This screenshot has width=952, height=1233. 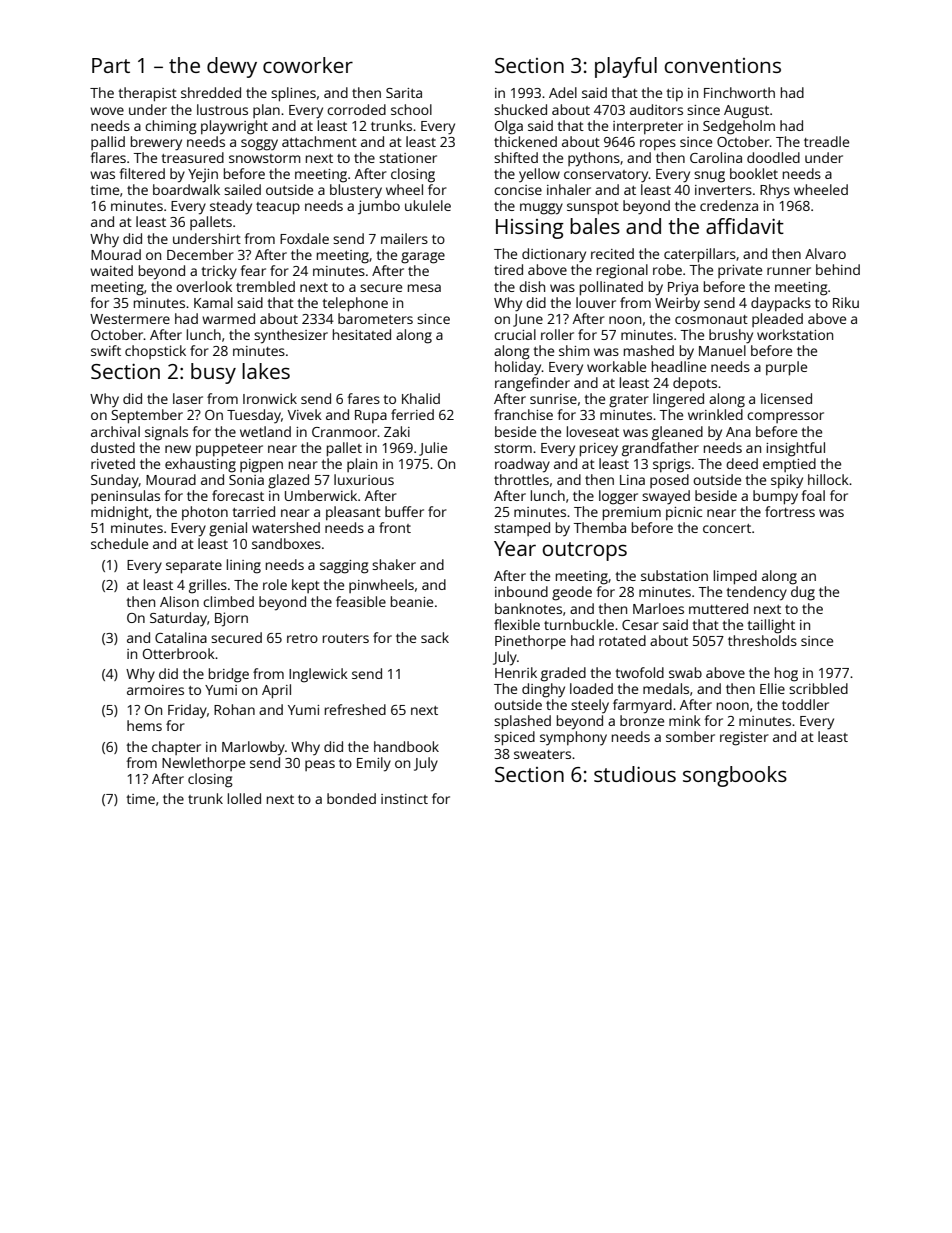 I want to click on pallid, so click(x=108, y=143).
